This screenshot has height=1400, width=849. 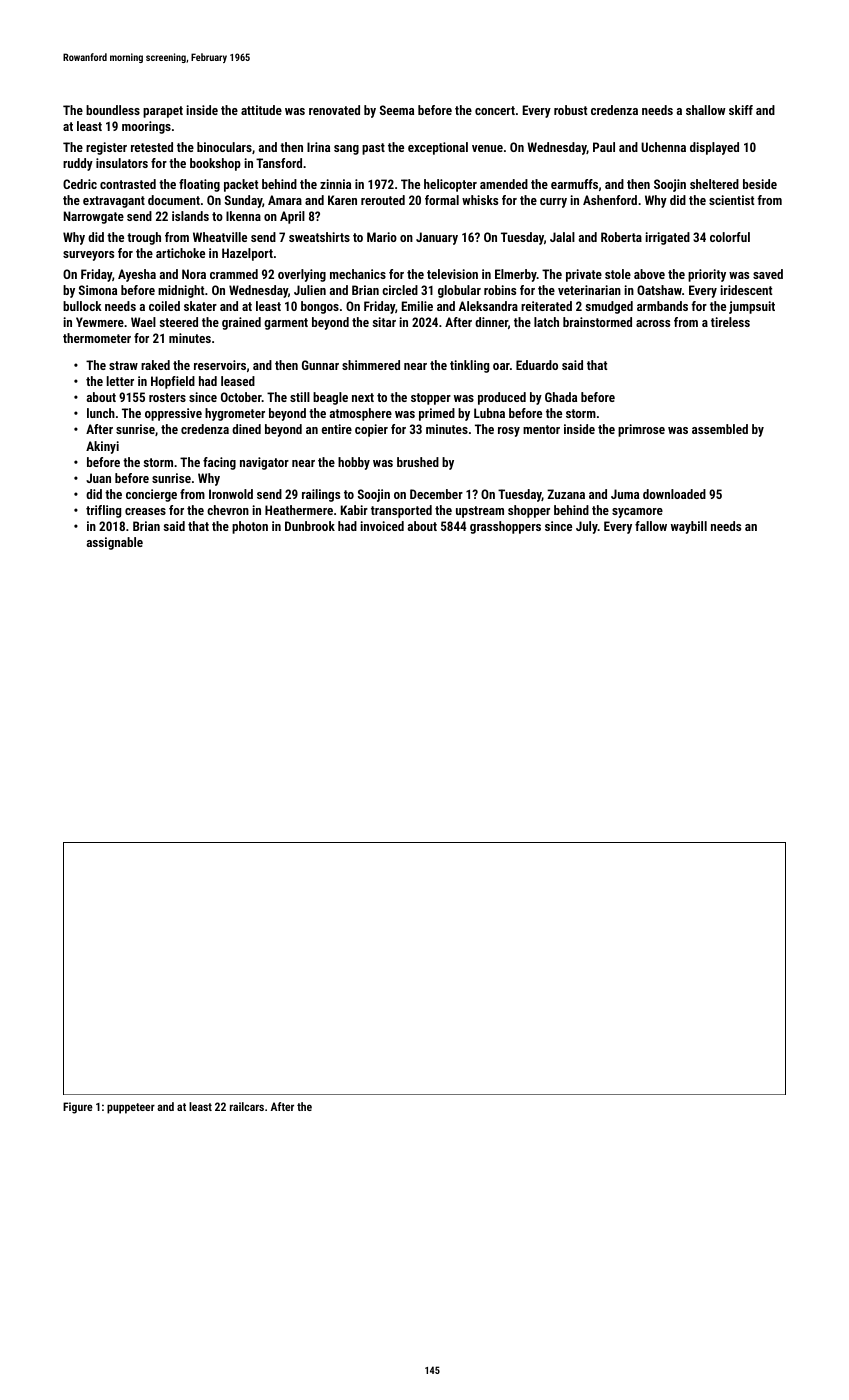 What do you see at coordinates (247, 1106) in the screenshot?
I see `railcars` at bounding box center [247, 1106].
